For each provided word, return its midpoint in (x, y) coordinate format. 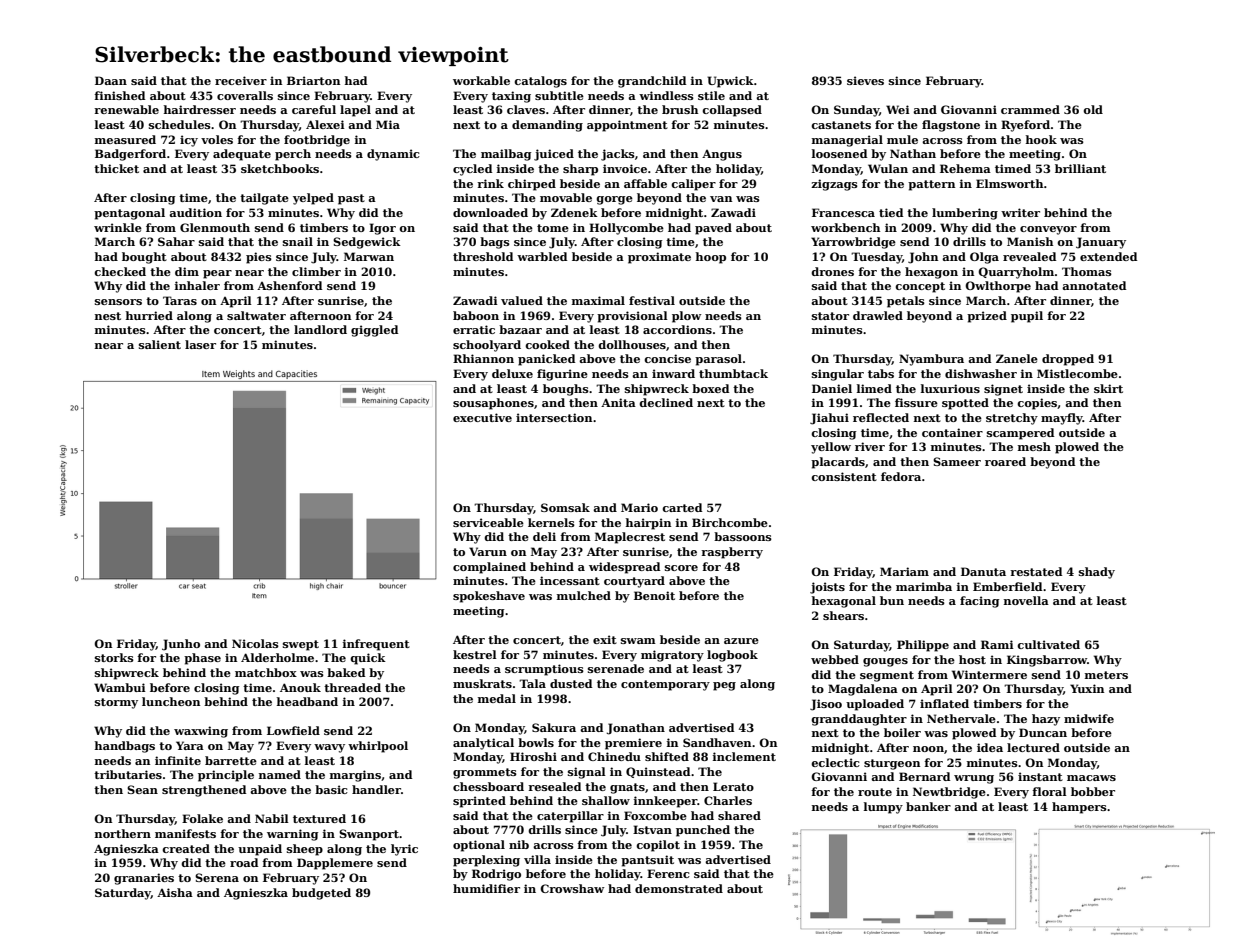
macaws (1091, 778)
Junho (181, 645)
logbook (732, 656)
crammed (1030, 109)
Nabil (272, 818)
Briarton (313, 80)
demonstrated (679, 888)
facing (979, 602)
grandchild (652, 82)
